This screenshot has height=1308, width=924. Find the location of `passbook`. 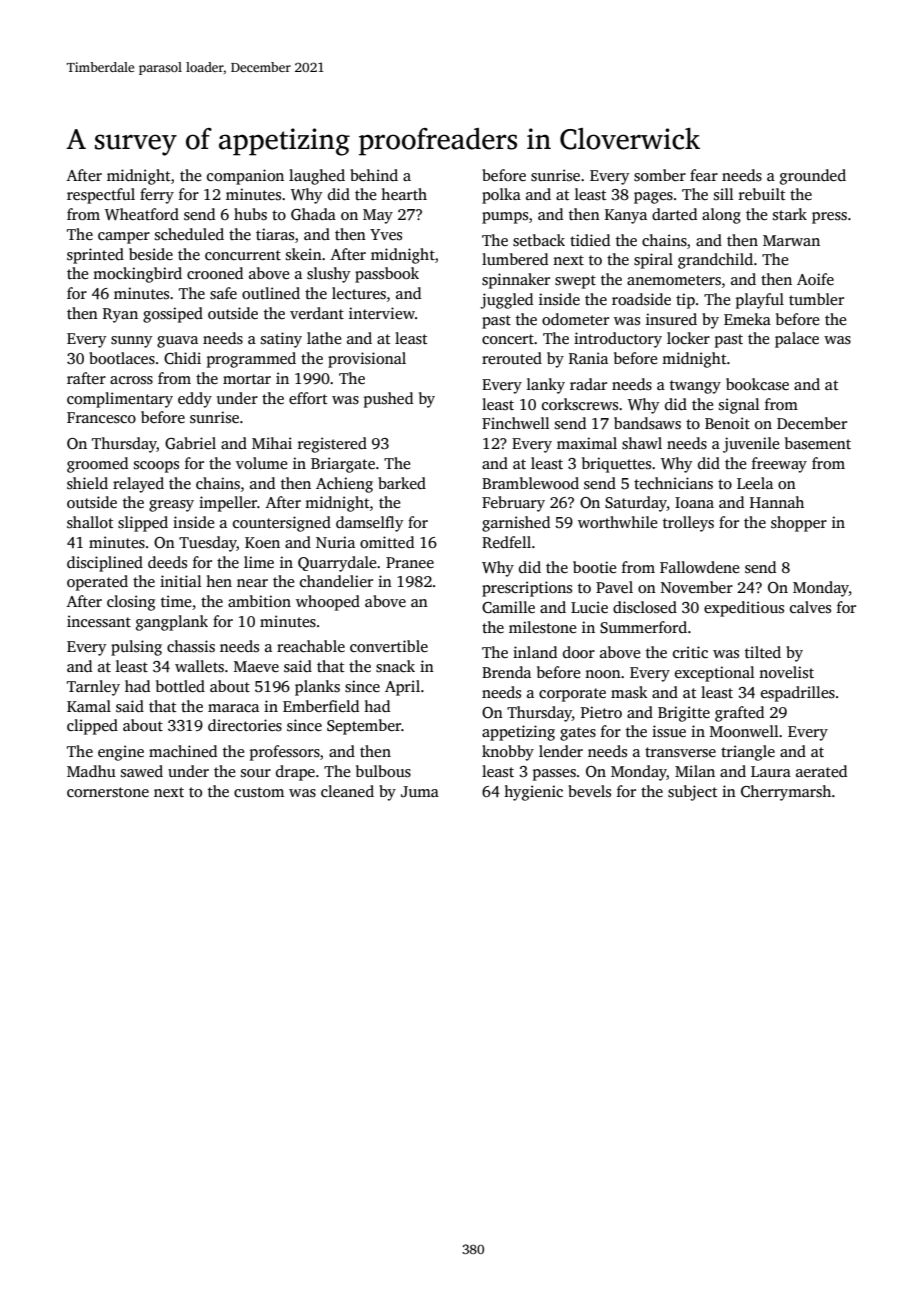

passbook is located at coordinates (387, 275).
